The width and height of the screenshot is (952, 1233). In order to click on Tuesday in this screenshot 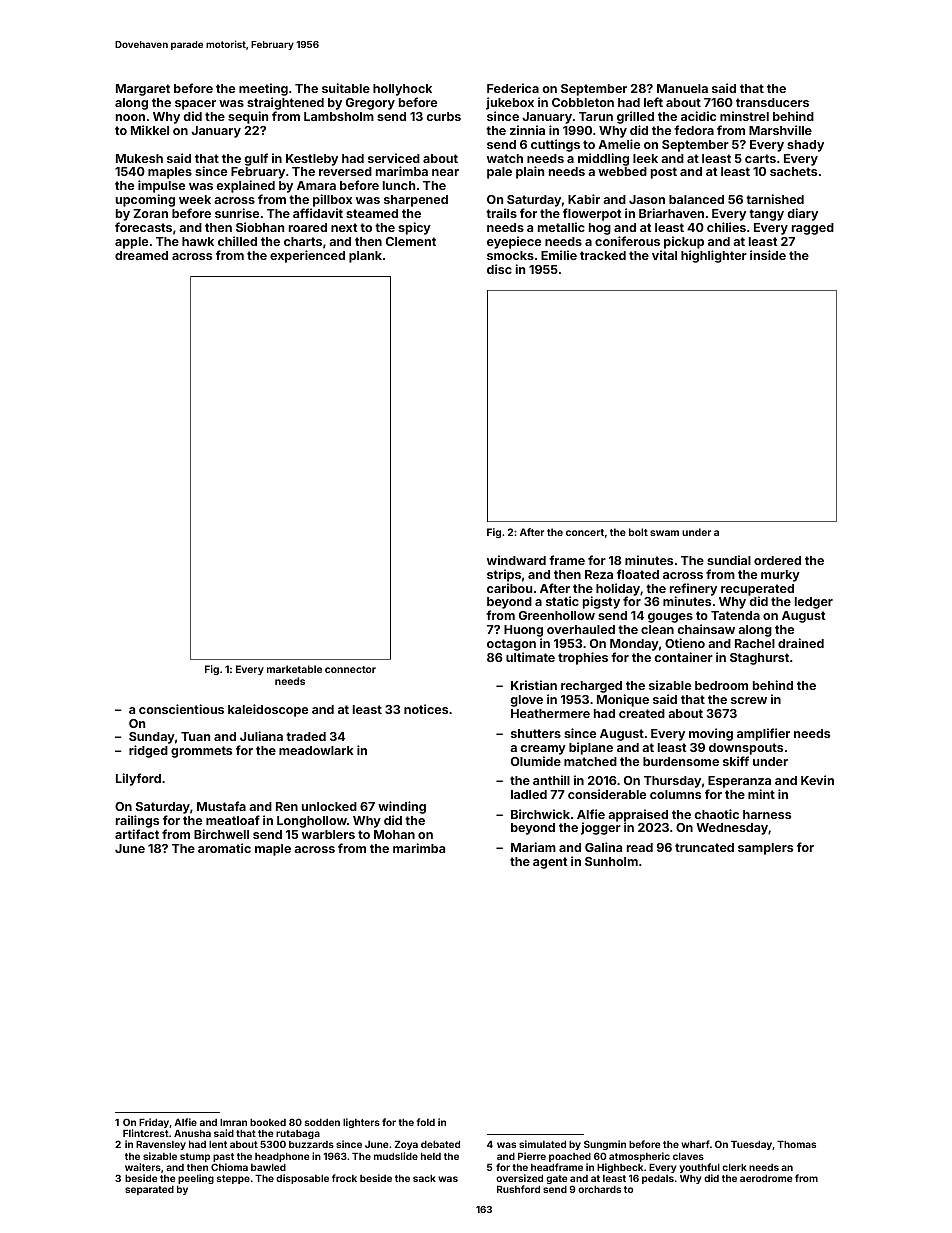, I will do `click(751, 1145)`.
